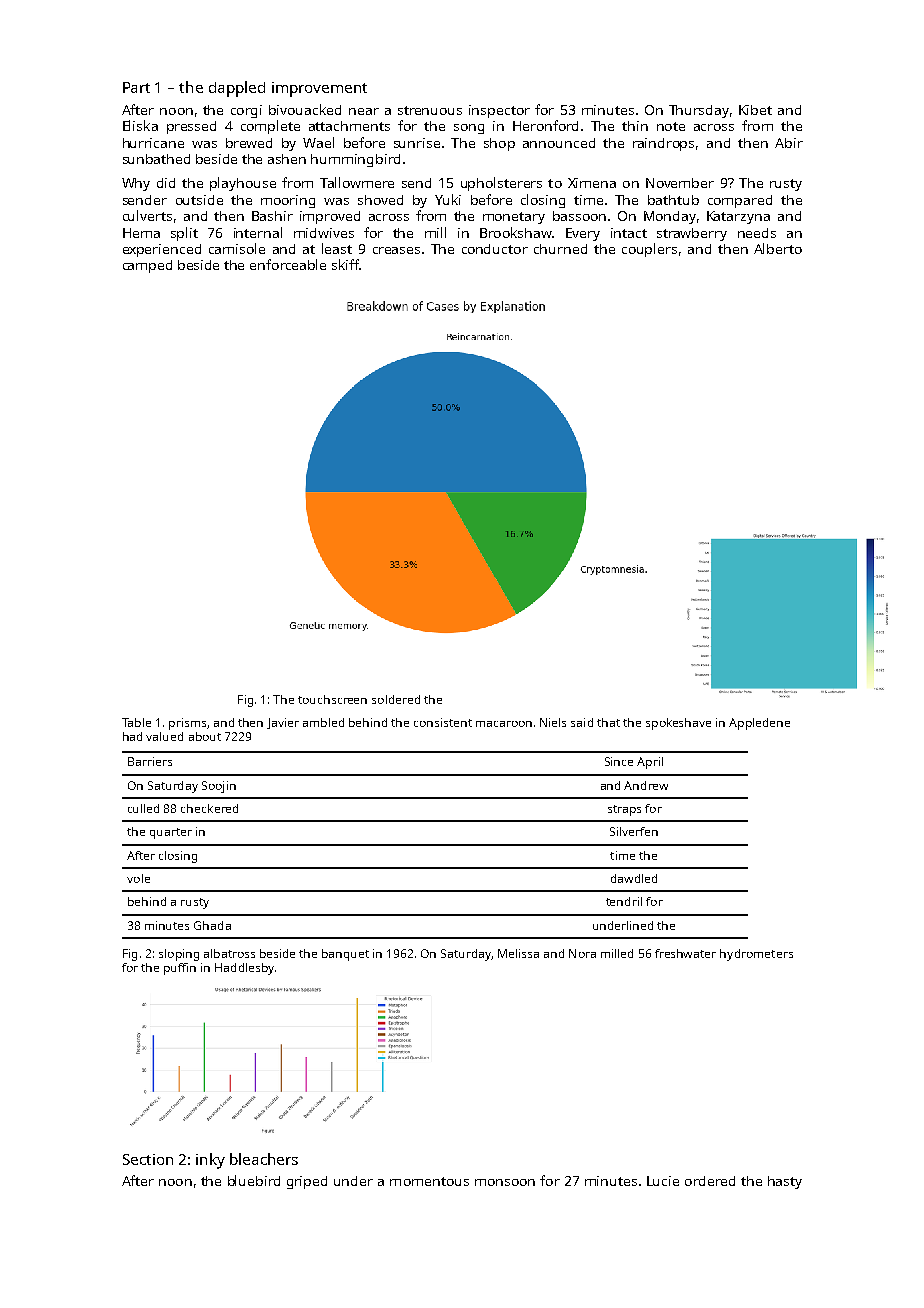 This screenshot has height=1308, width=924. I want to click on couplers, so click(649, 250).
